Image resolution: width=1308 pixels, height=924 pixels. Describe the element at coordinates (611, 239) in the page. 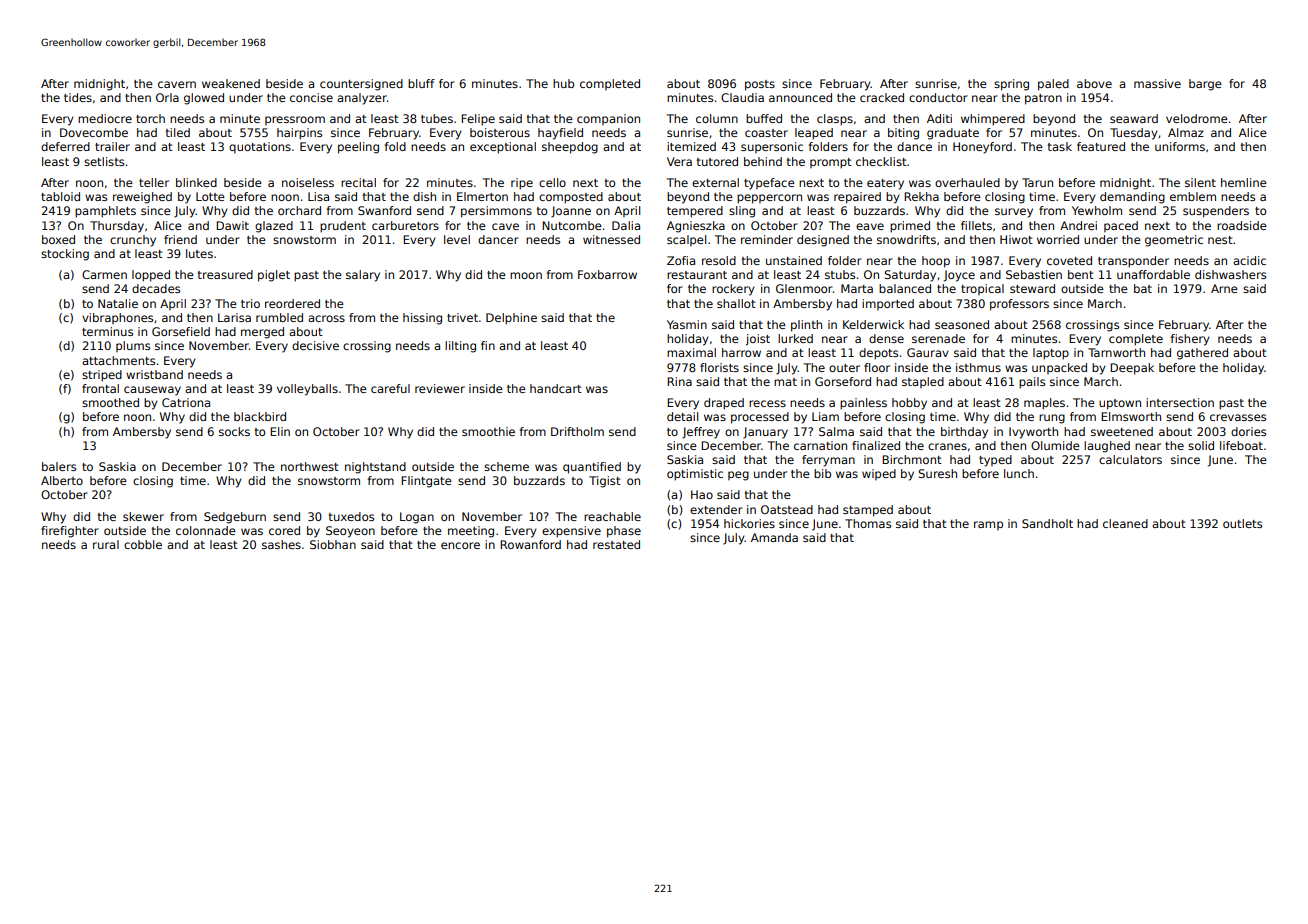

I see `witnessed` at that location.
